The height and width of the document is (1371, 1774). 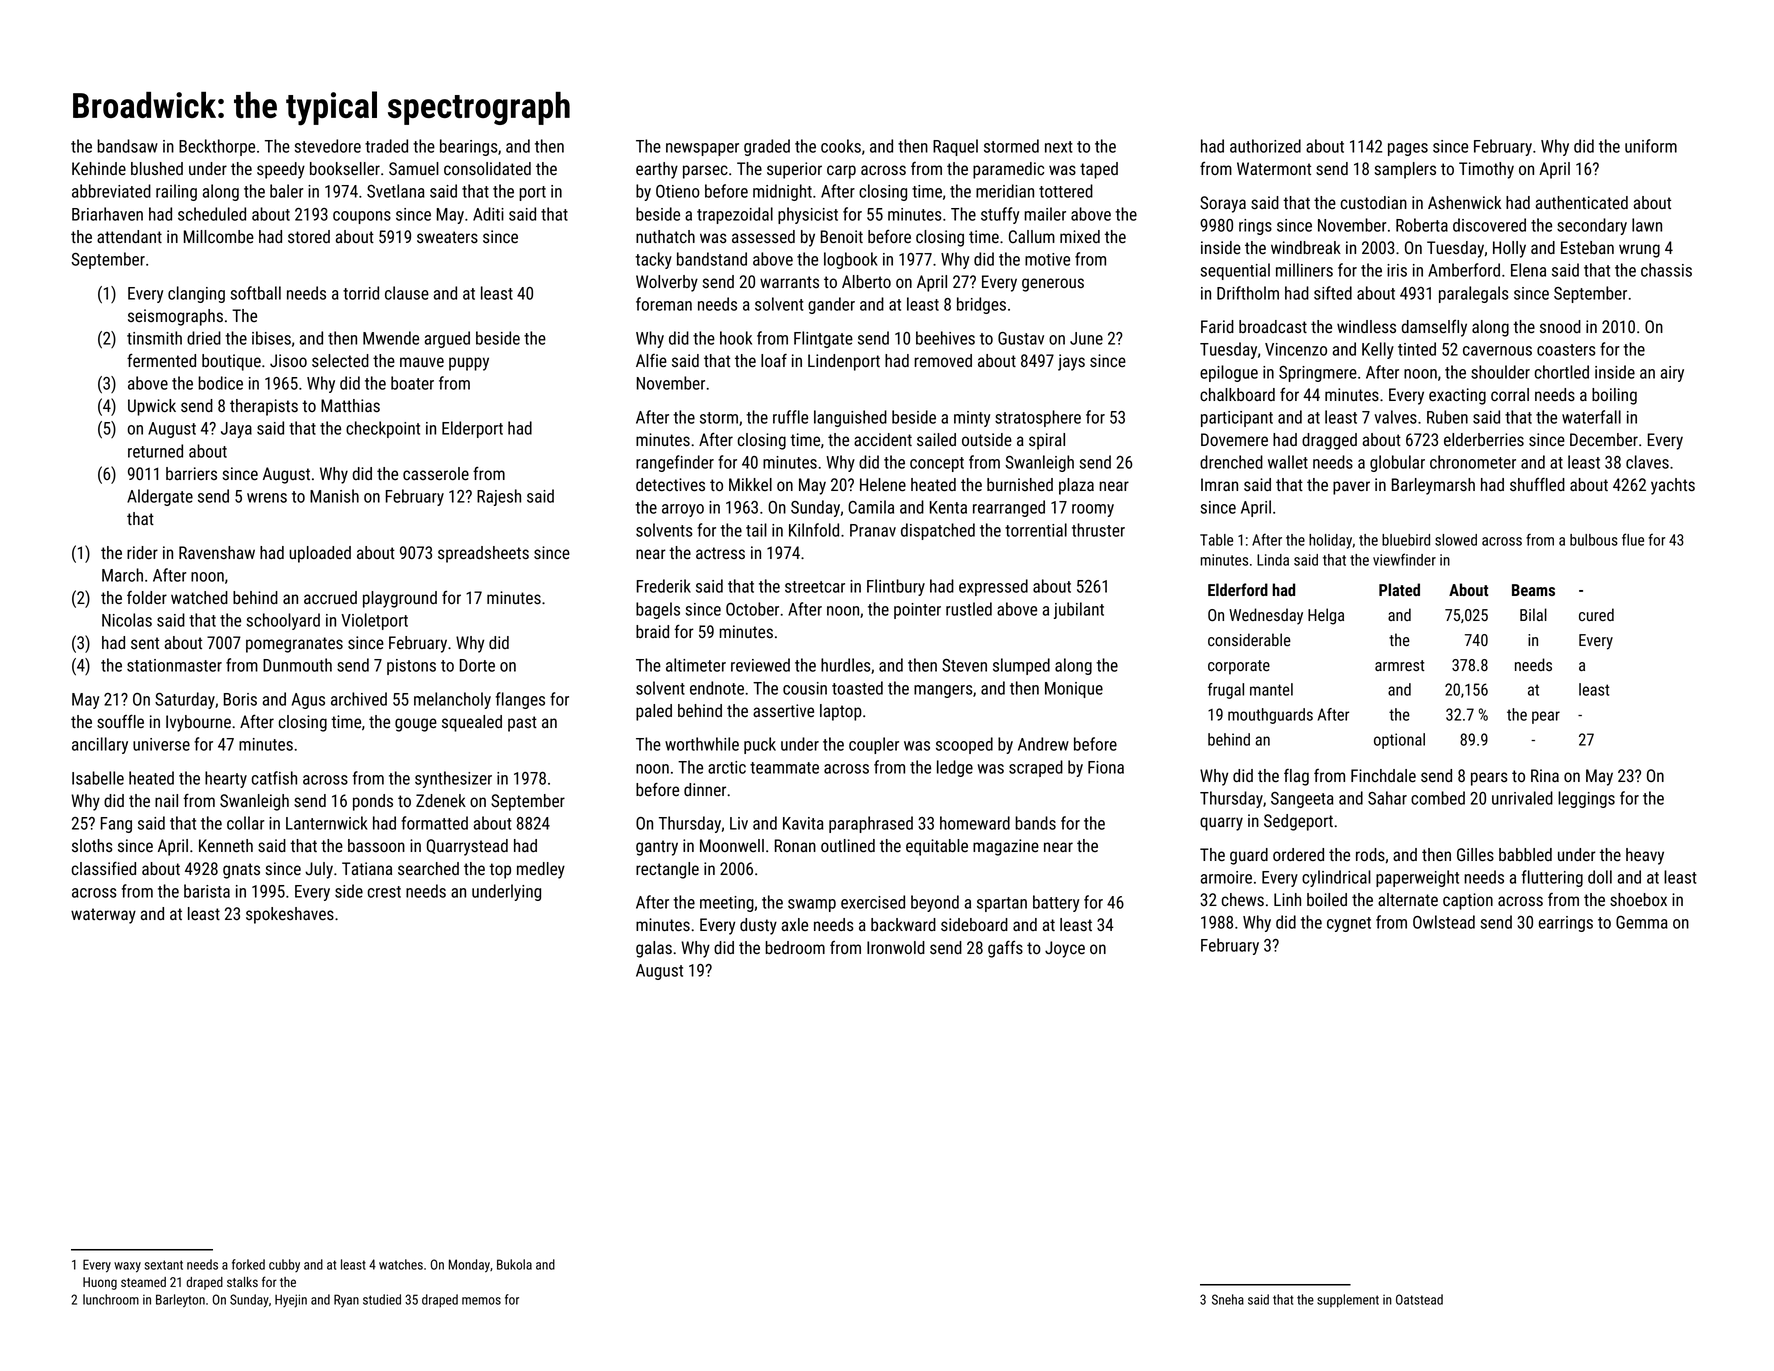 What do you see at coordinates (850, 418) in the document?
I see `languished` at bounding box center [850, 418].
